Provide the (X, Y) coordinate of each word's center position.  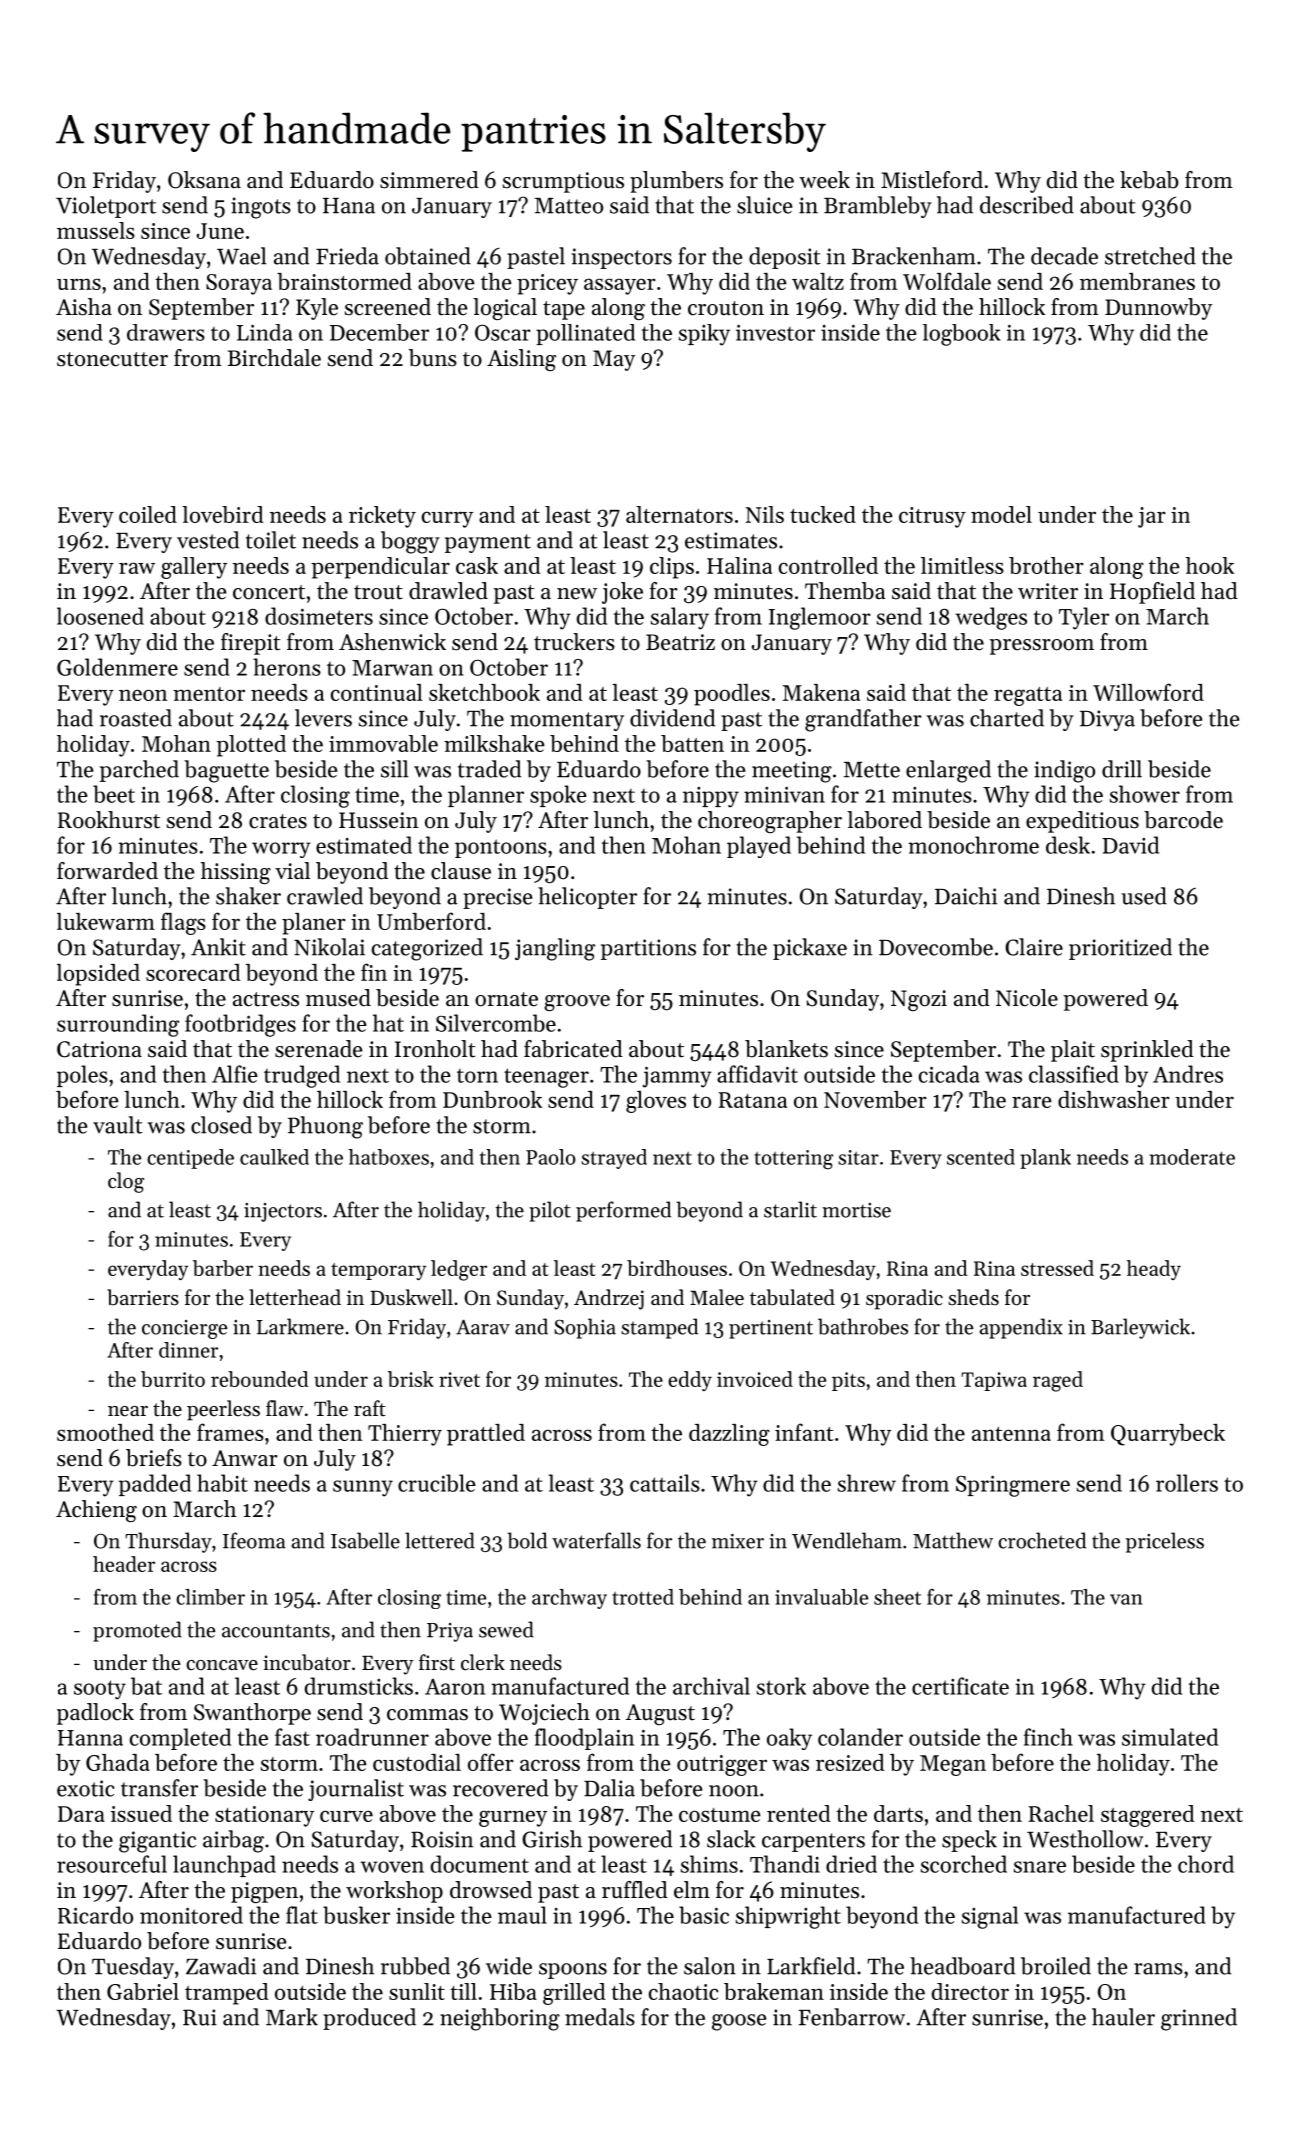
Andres (1188, 1074)
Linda (265, 332)
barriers (143, 1297)
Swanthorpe (252, 1714)
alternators (679, 514)
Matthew (953, 1540)
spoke (558, 796)
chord (1206, 1864)
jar (1152, 517)
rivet (459, 1379)
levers (323, 718)
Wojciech (544, 1714)
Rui (200, 2017)
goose (739, 2022)
